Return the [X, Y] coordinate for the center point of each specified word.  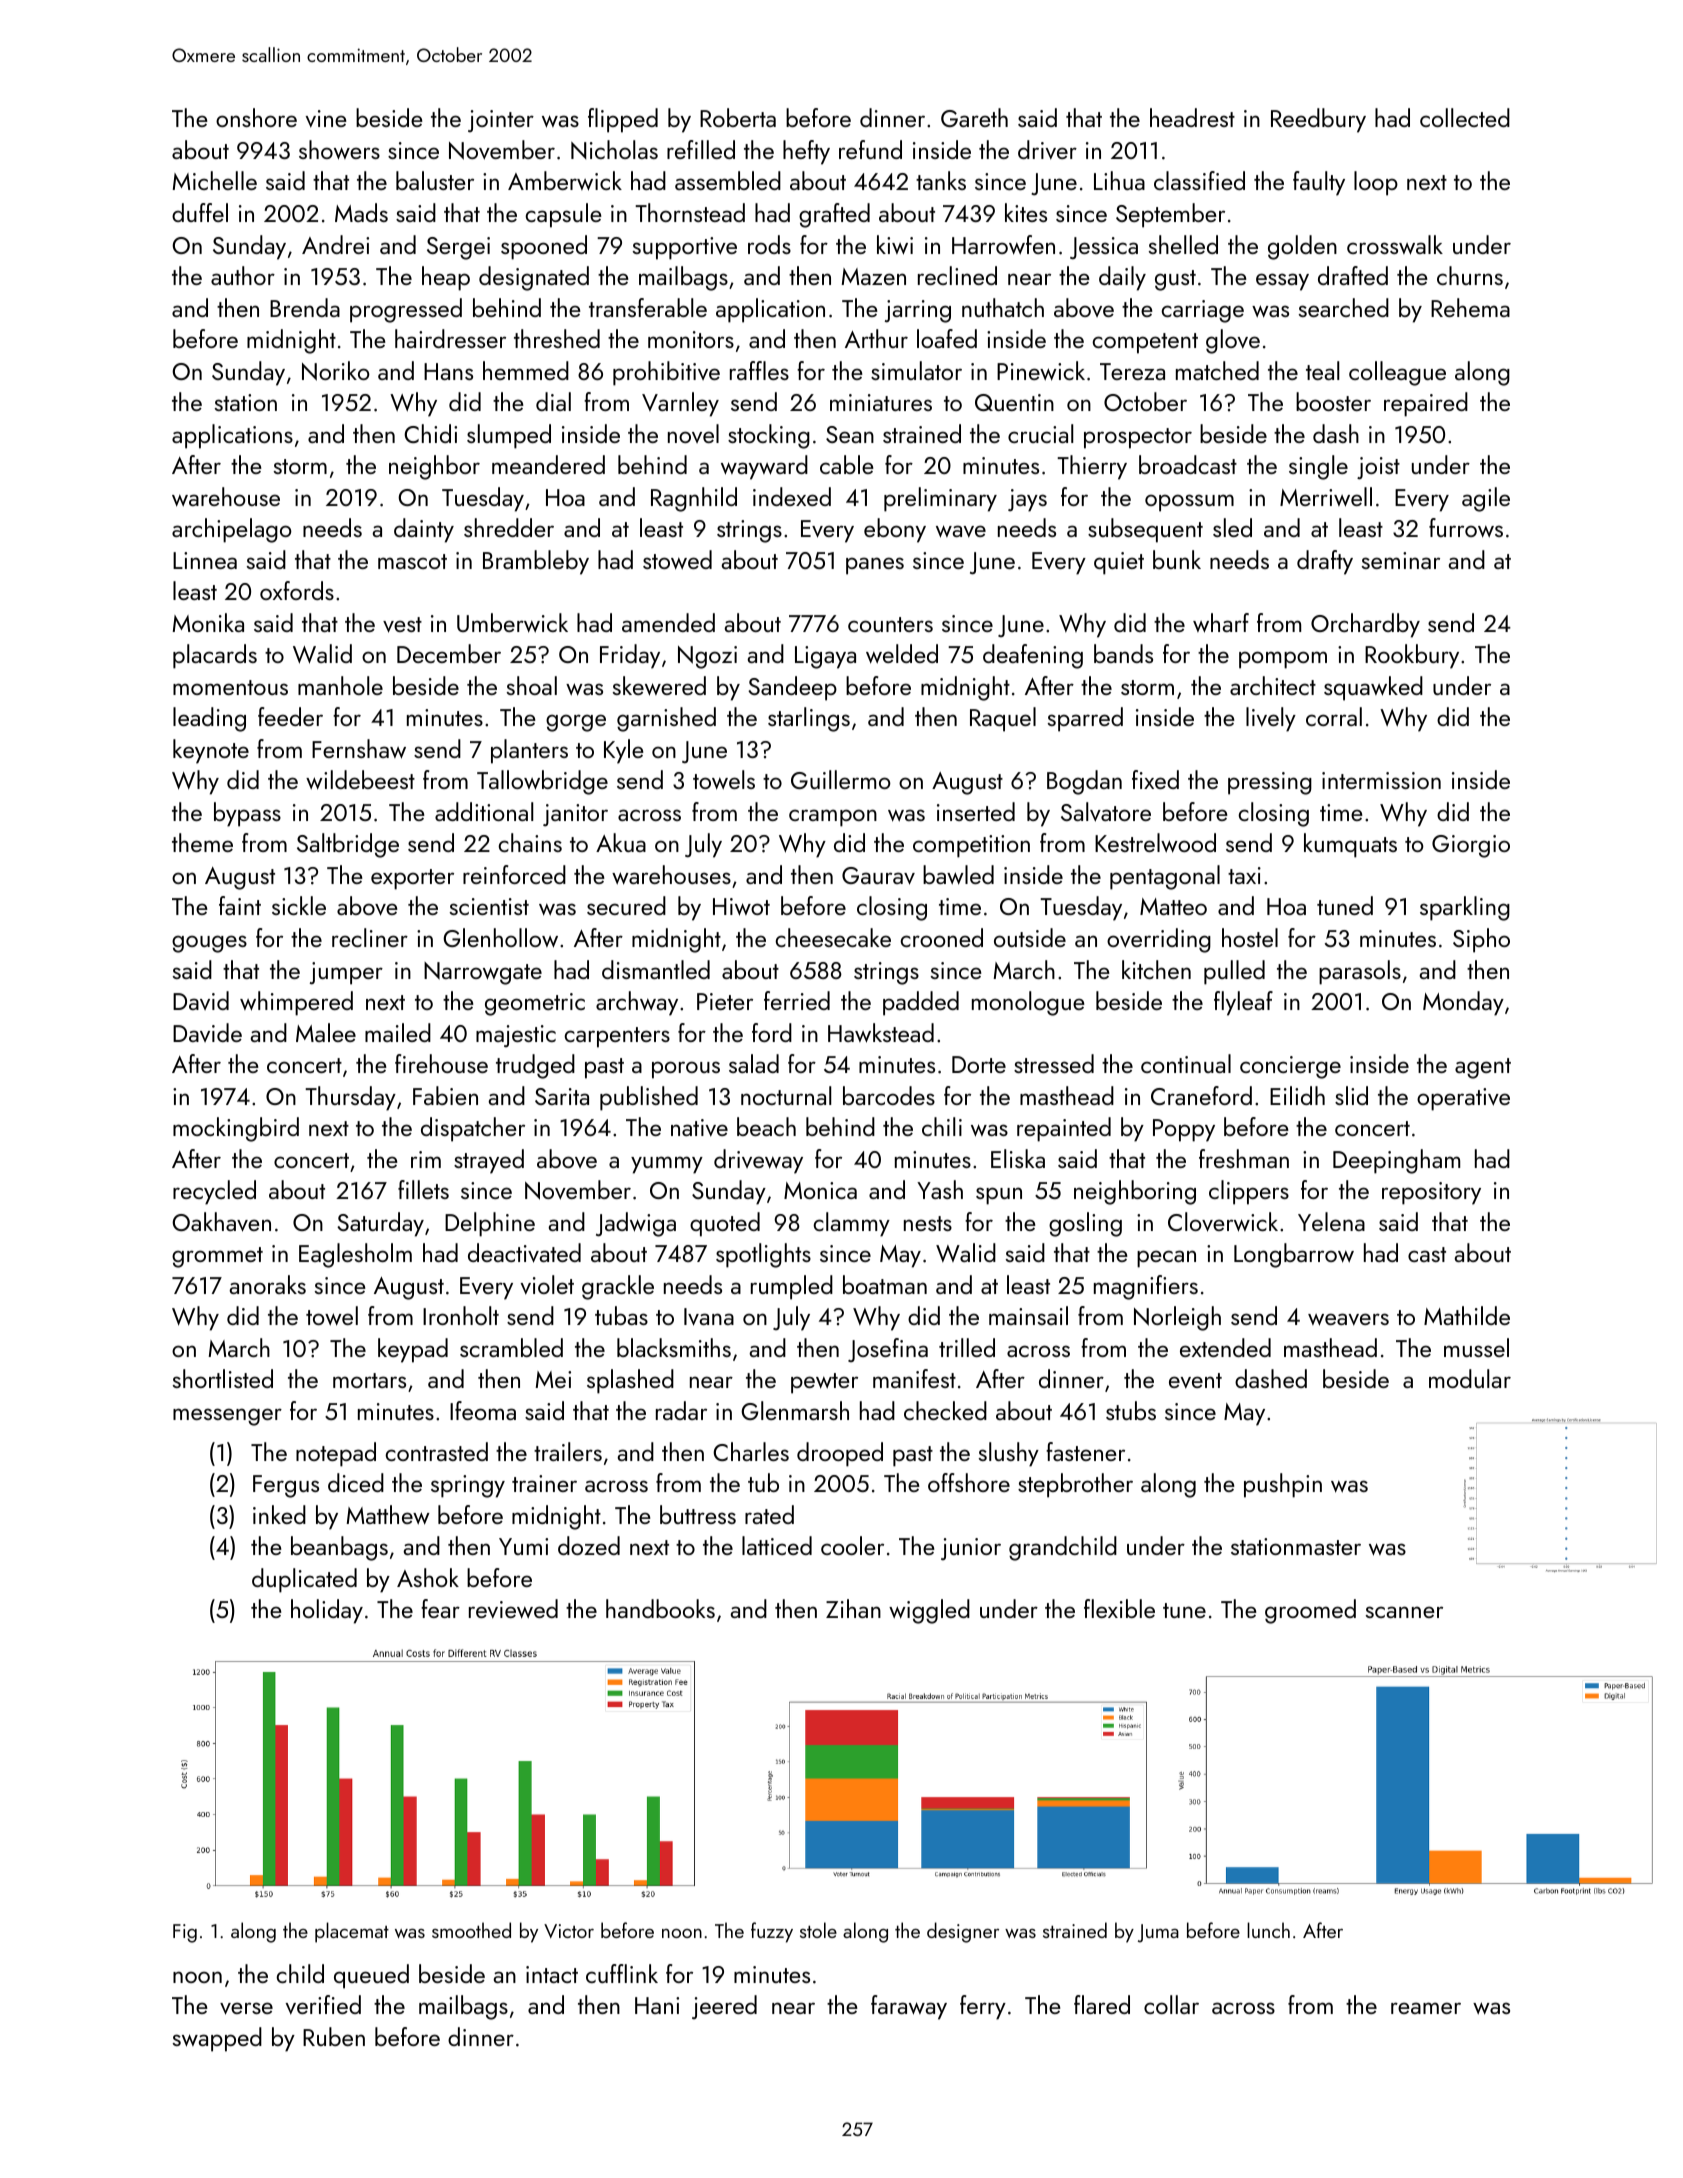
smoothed [471, 1930]
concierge [1290, 1067]
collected [1465, 117]
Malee [326, 1032]
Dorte [979, 1064]
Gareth [974, 117]
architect [1273, 685]
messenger [227, 1417]
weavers [1348, 1319]
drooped [840, 1454]
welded [902, 654]
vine [326, 119]
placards [215, 656]
